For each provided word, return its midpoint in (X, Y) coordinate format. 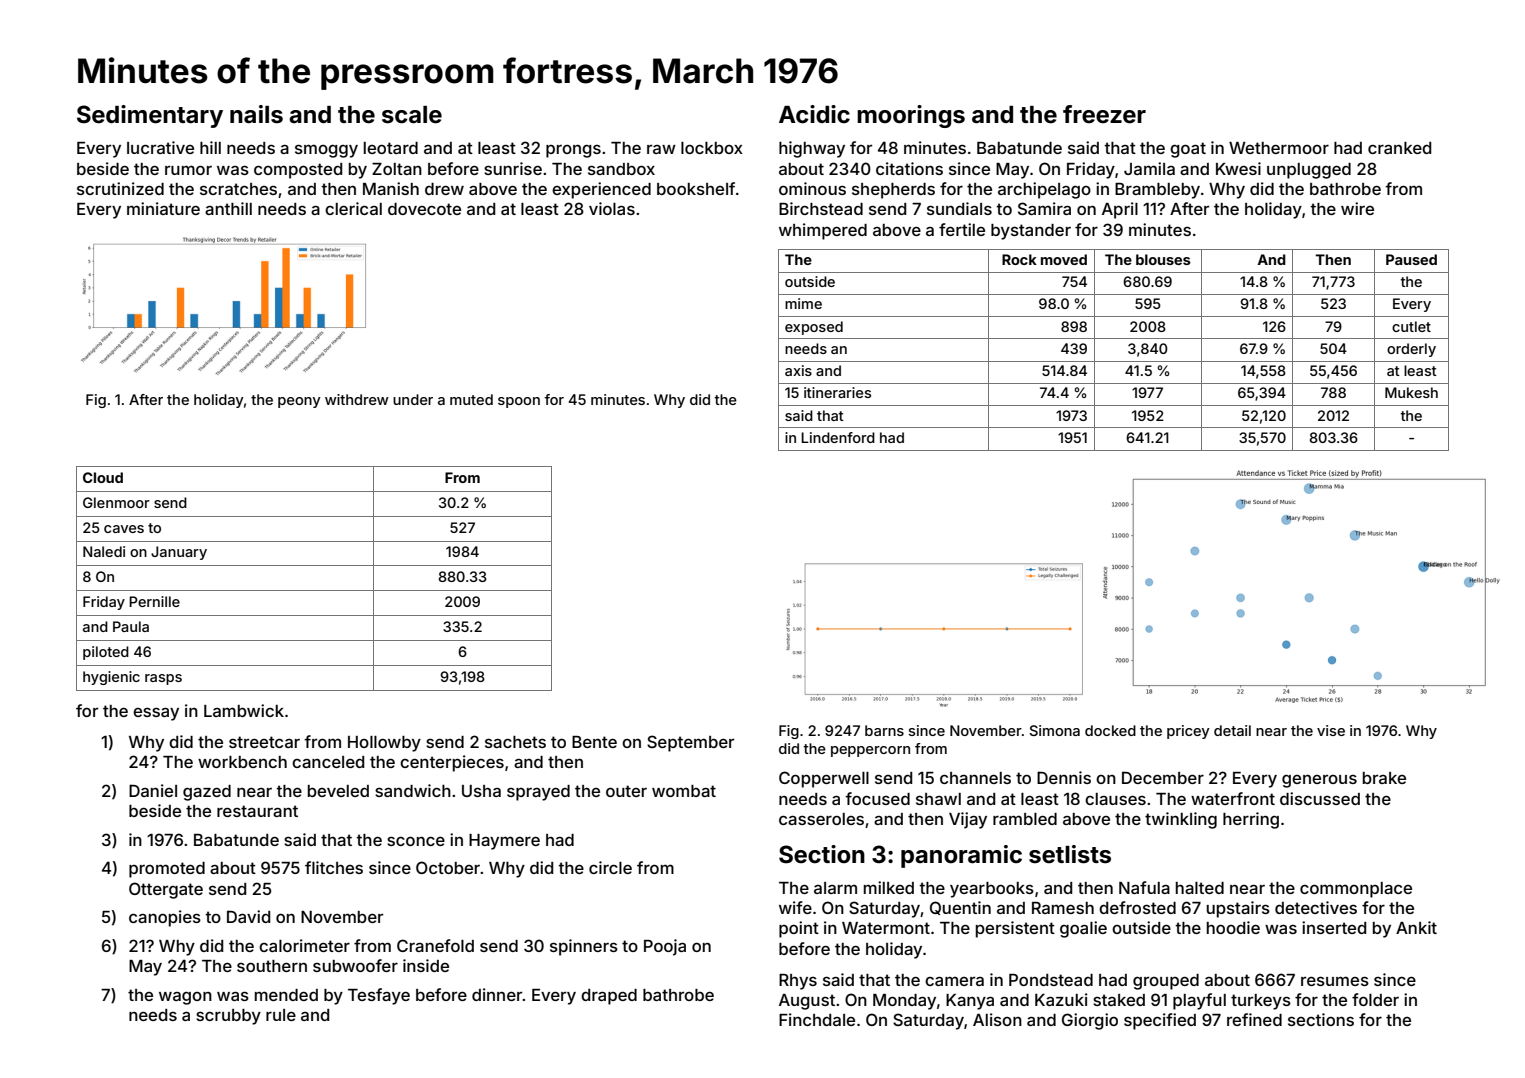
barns (884, 730)
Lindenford (838, 437)
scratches (238, 189)
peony (299, 402)
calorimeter (304, 945)
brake (1384, 778)
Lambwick (244, 710)
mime (803, 303)
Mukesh (1411, 392)
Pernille (154, 601)
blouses (1163, 259)
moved (1064, 259)
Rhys (798, 982)
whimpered (823, 231)
